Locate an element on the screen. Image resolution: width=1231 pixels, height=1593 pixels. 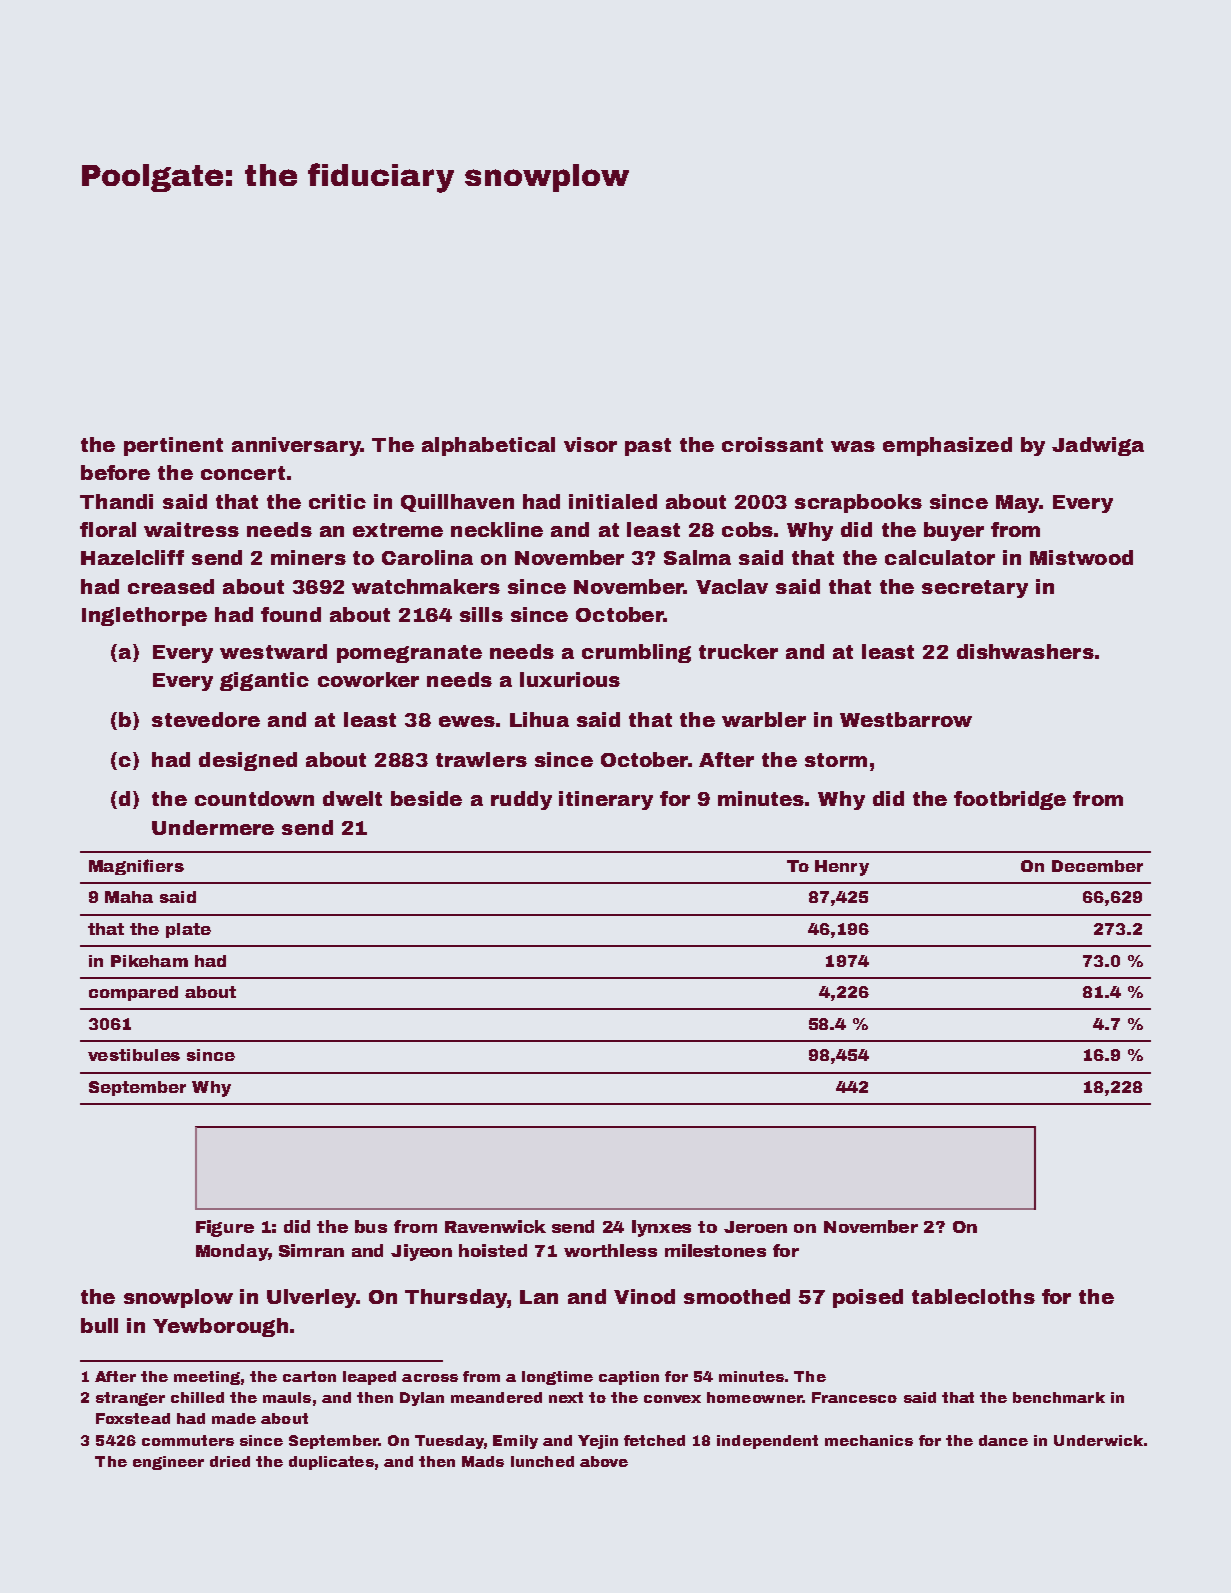
Henry is located at coordinates (842, 868).
